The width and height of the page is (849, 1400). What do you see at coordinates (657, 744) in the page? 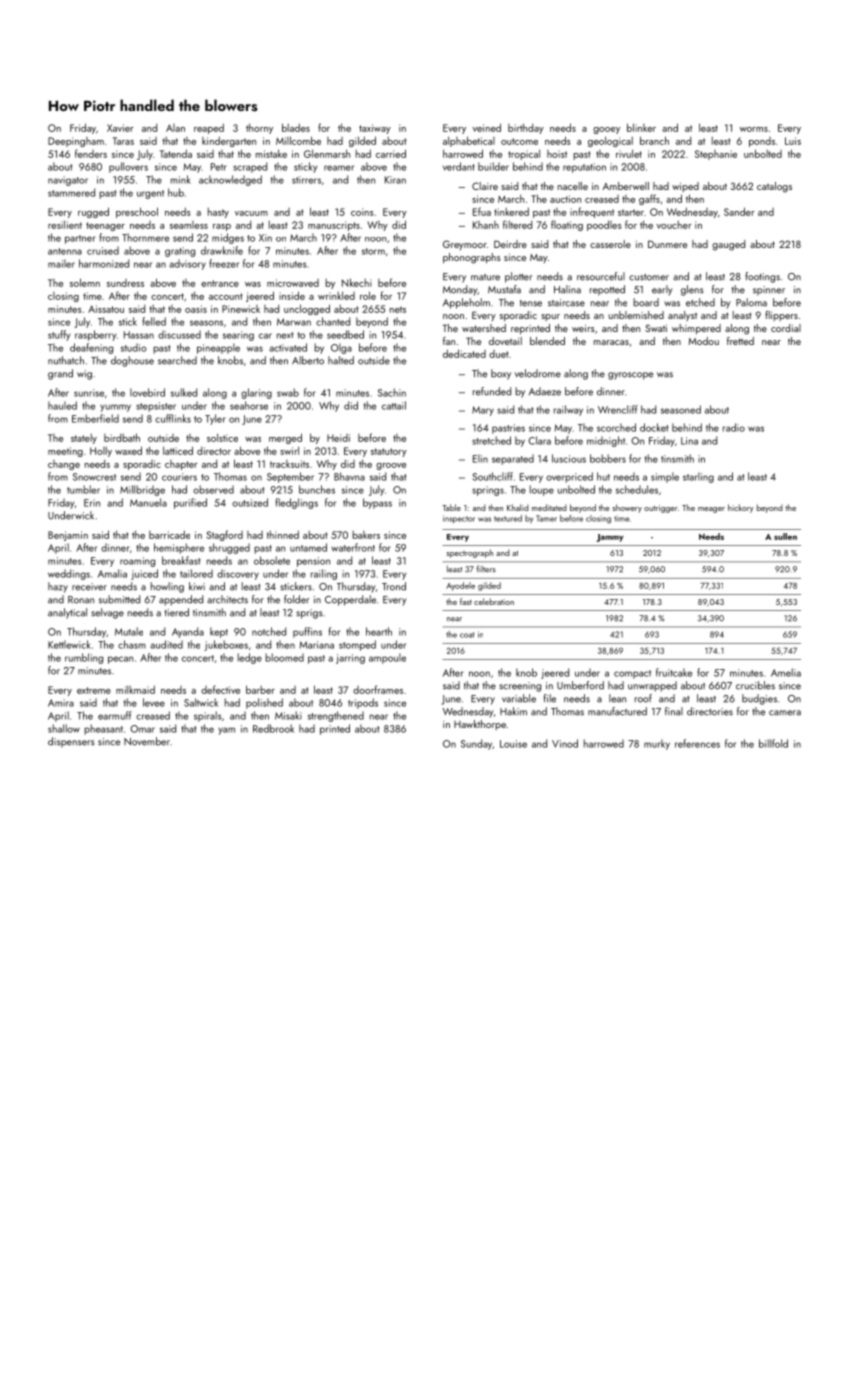
I see `murky` at bounding box center [657, 744].
